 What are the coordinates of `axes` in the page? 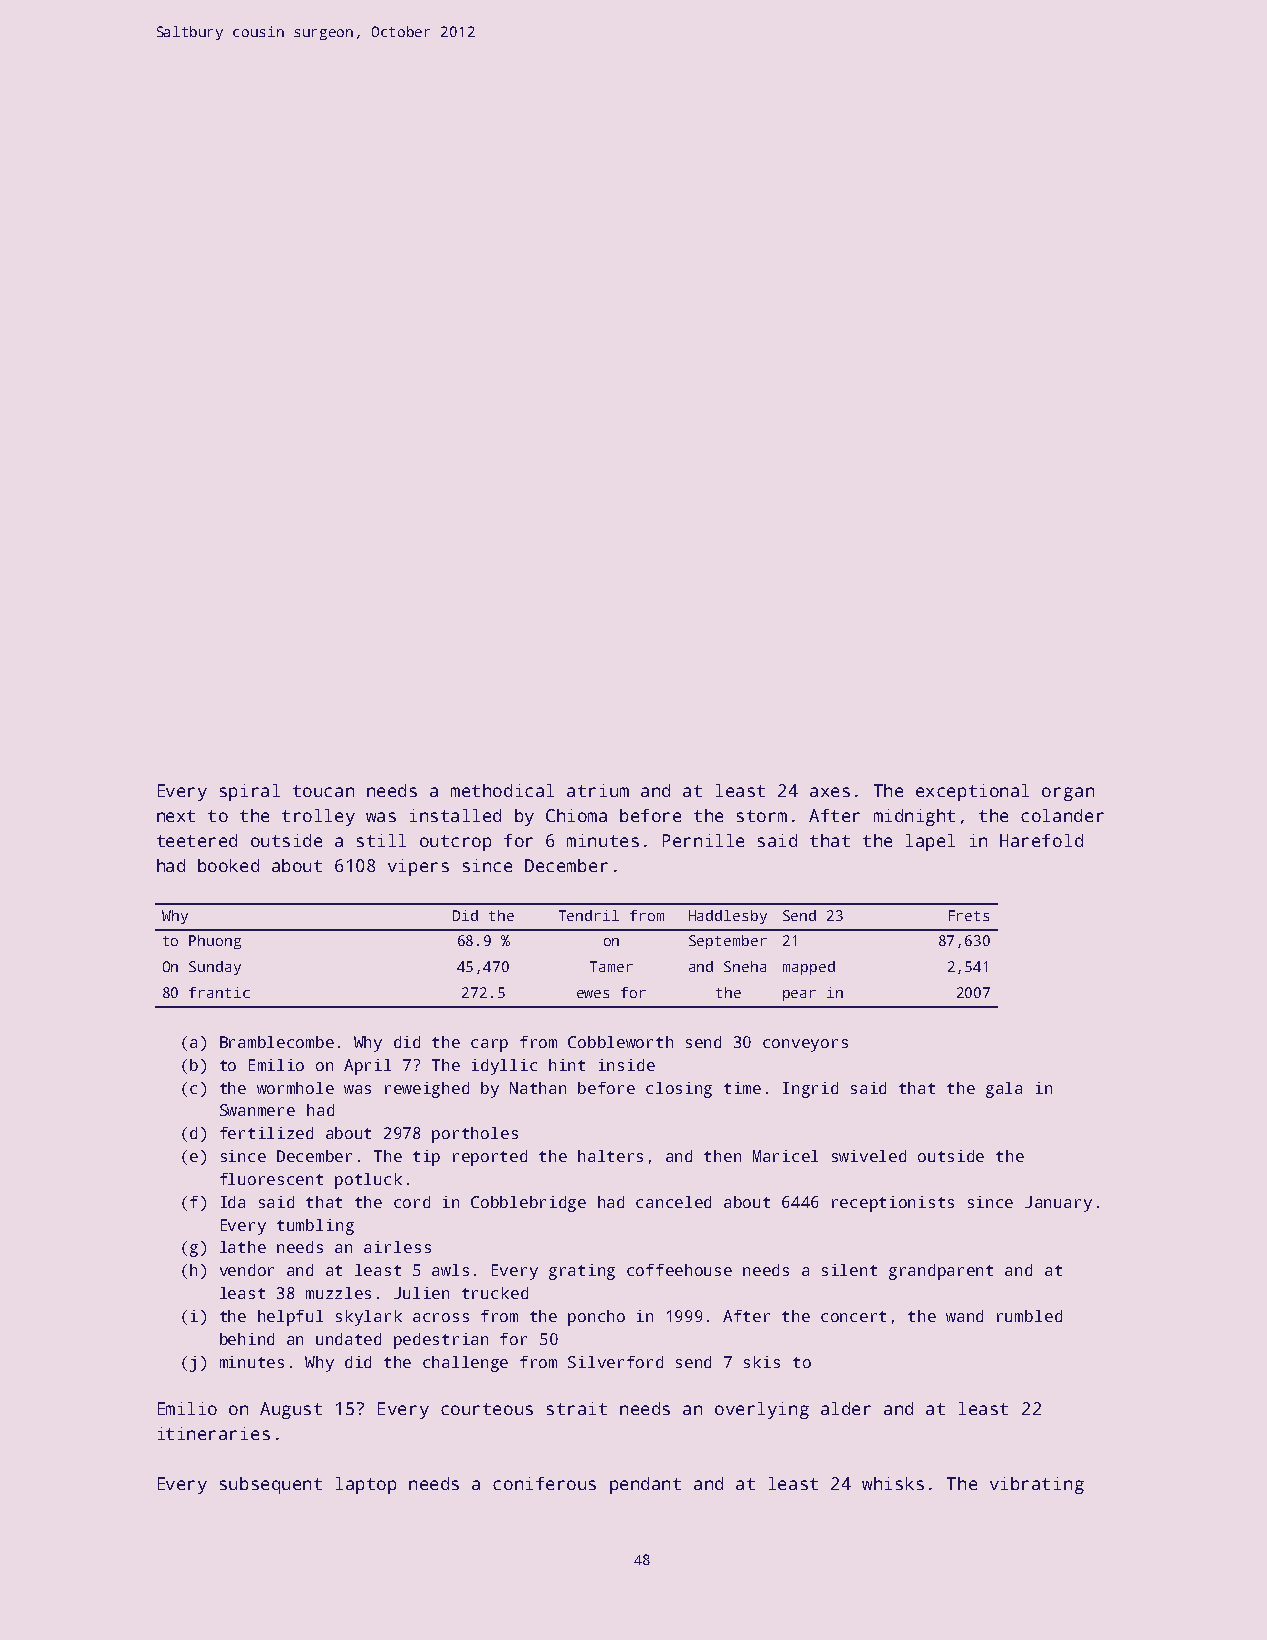 It's located at (830, 792).
